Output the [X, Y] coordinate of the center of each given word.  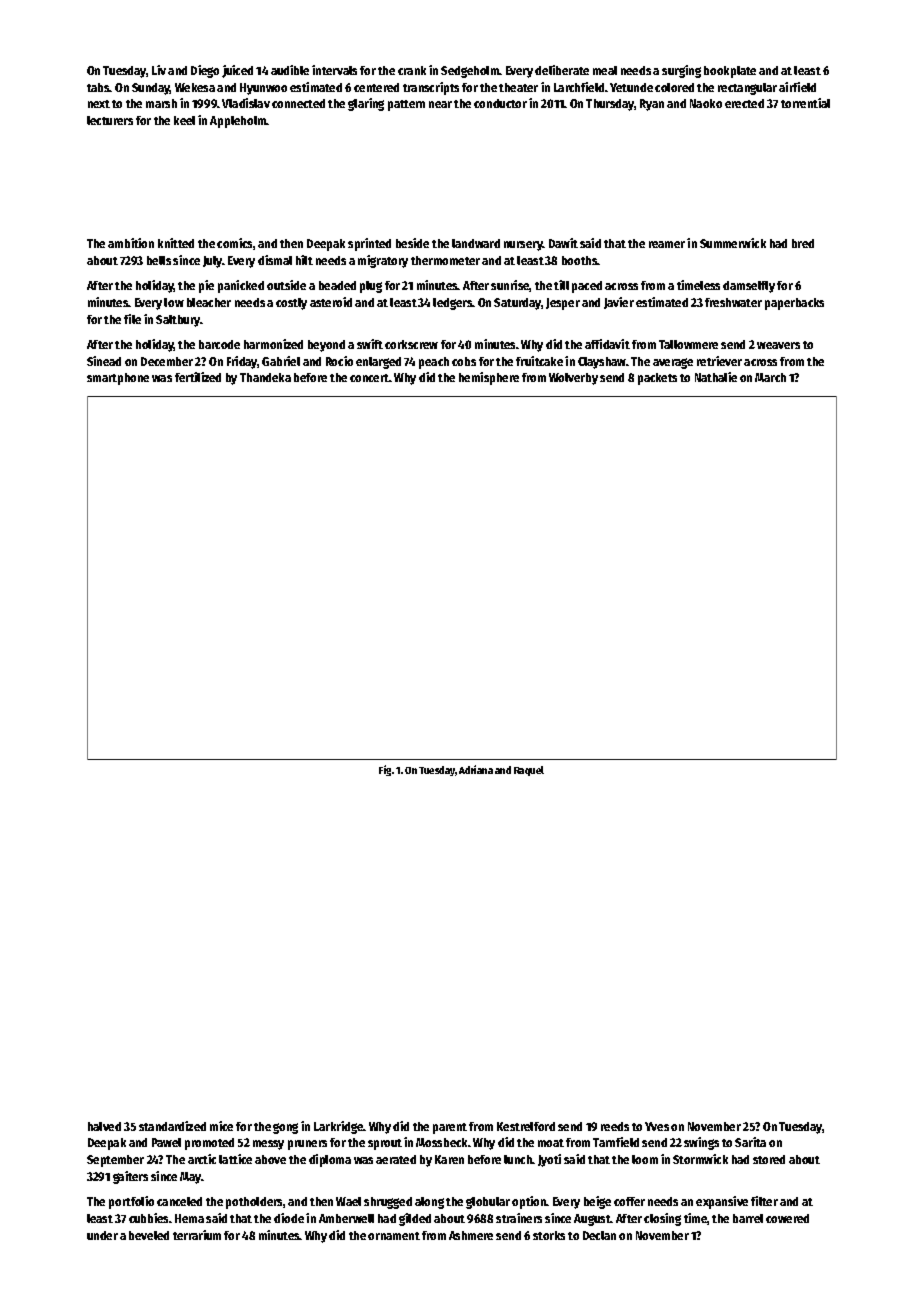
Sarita [750, 1142]
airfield [797, 87]
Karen [449, 1159]
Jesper [563, 304]
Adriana [476, 769]
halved [104, 1126]
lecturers [110, 120]
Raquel [529, 771]
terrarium [197, 1235]
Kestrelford [526, 1126]
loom [645, 1159]
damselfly [749, 287]
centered [376, 87]
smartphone [118, 379]
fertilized [198, 377]
